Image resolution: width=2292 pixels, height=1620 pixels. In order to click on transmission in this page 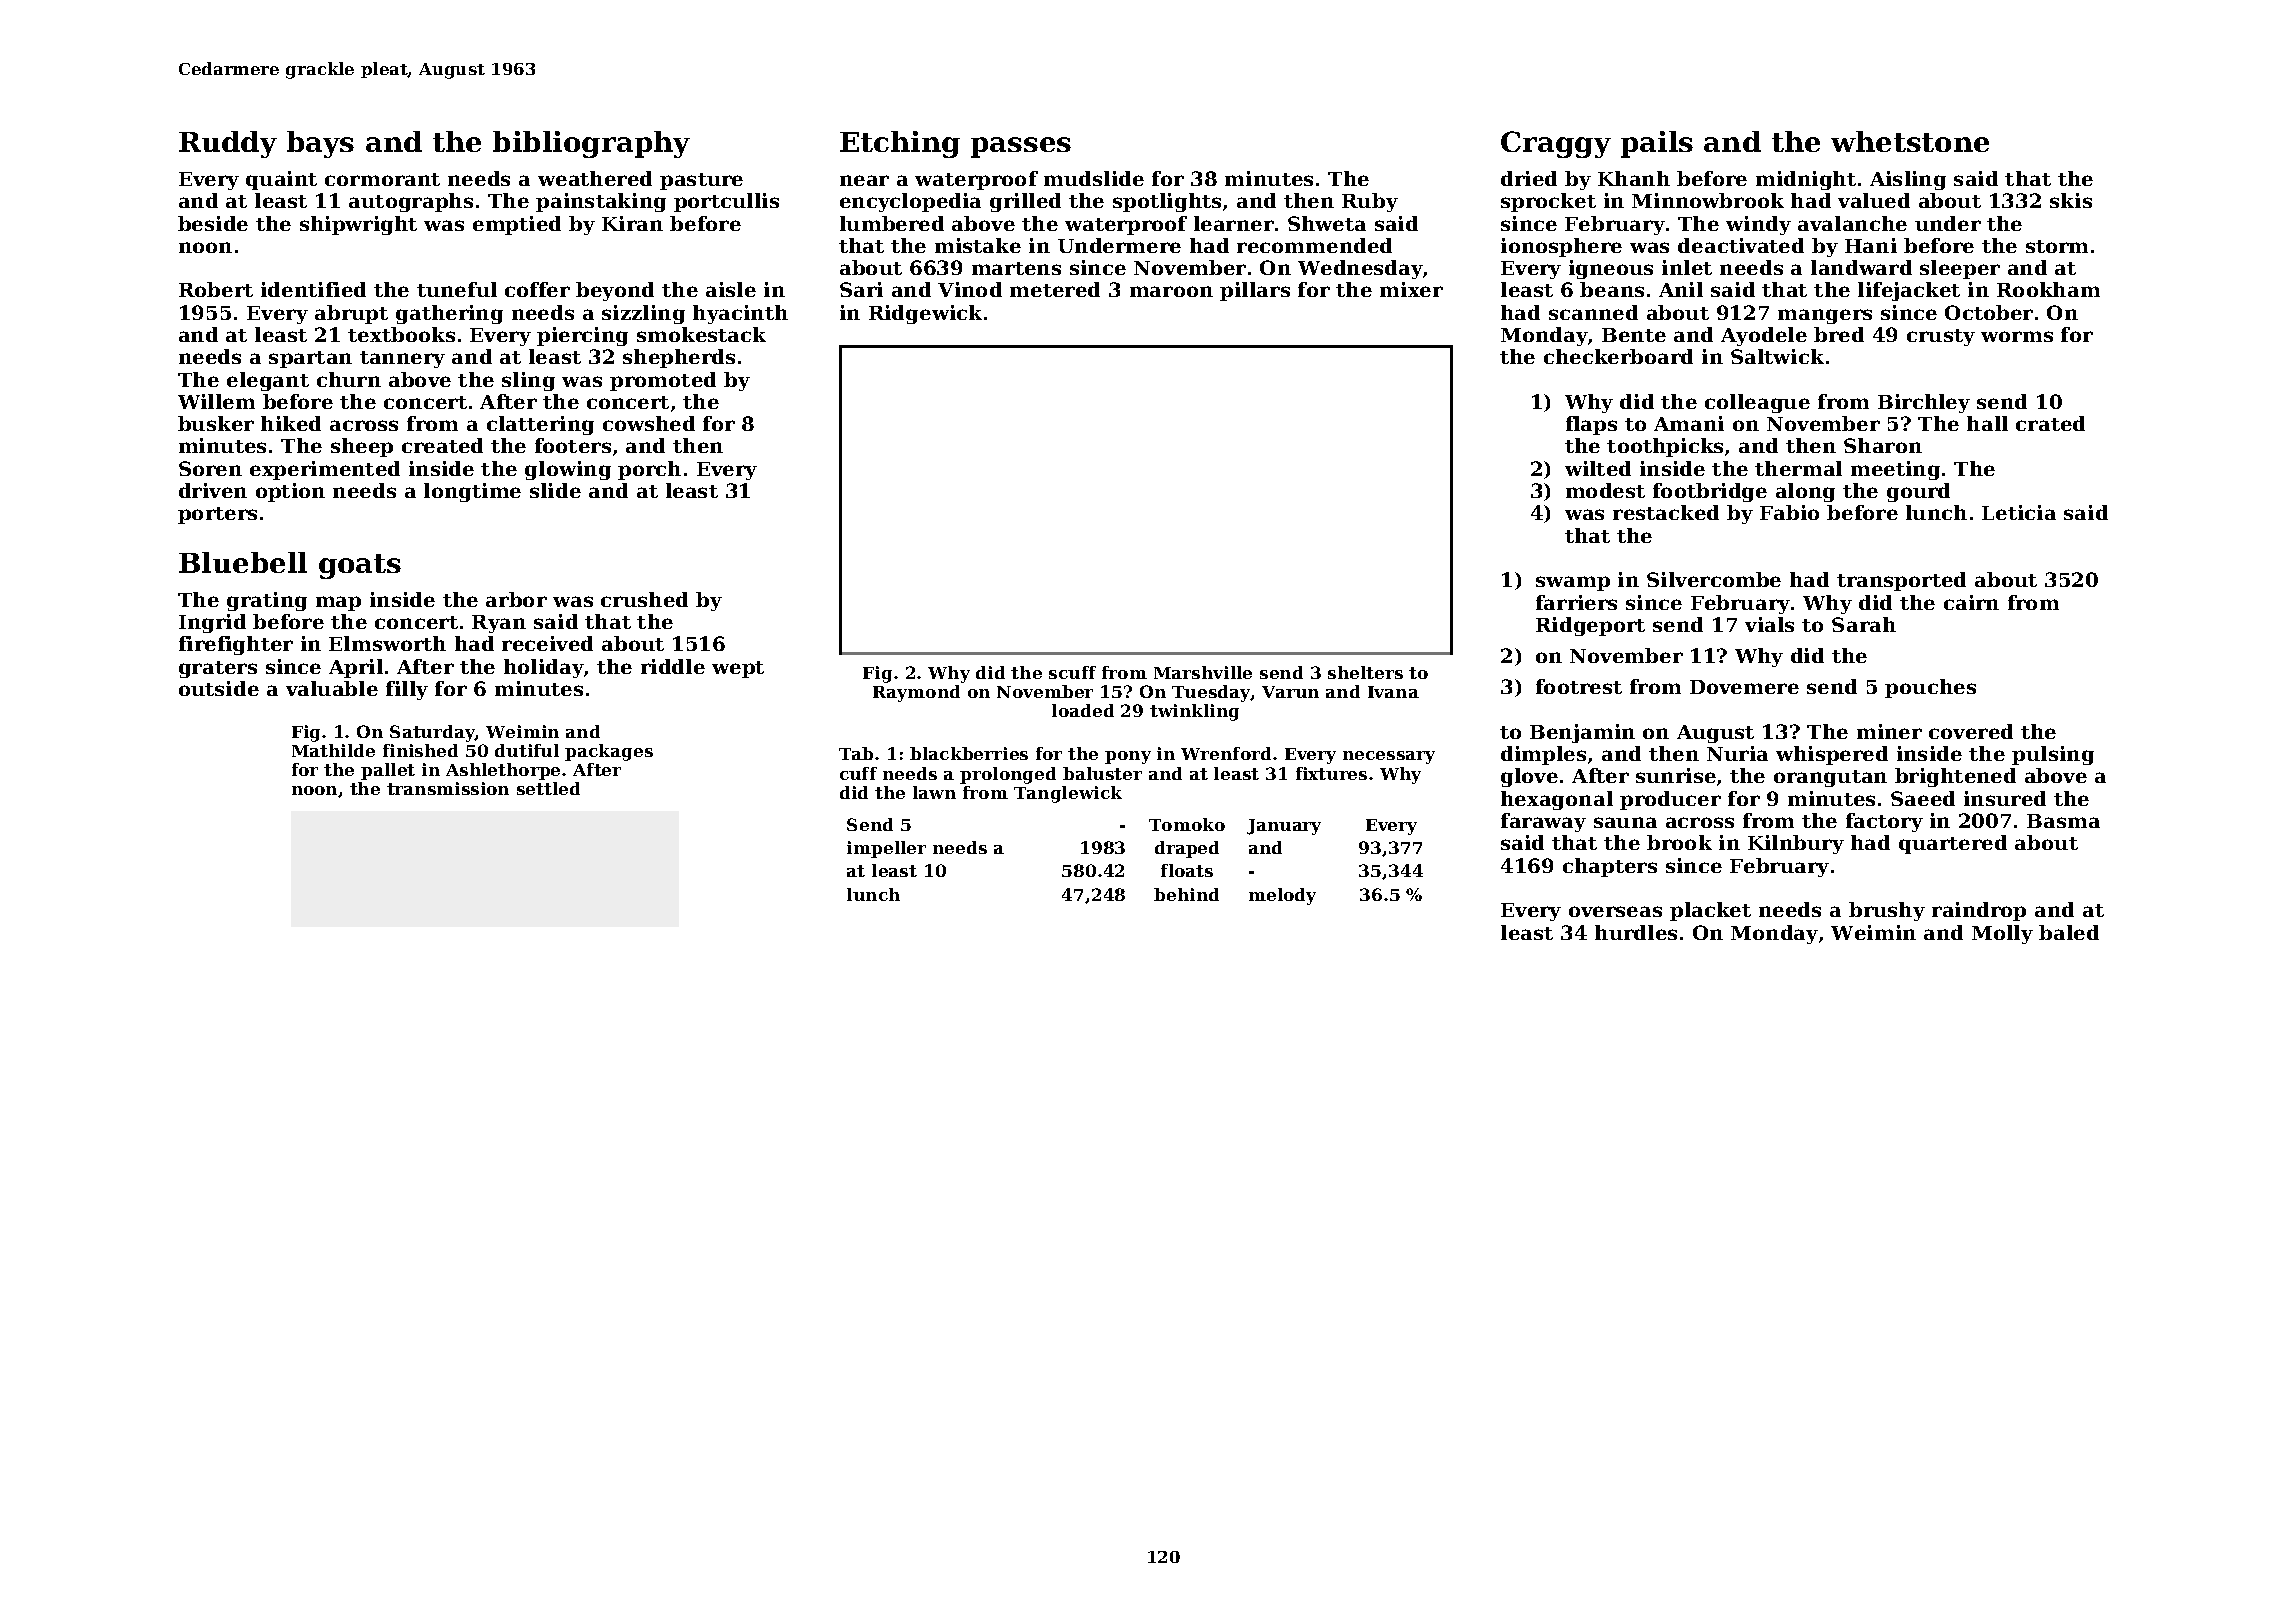, I will do `click(448, 788)`.
